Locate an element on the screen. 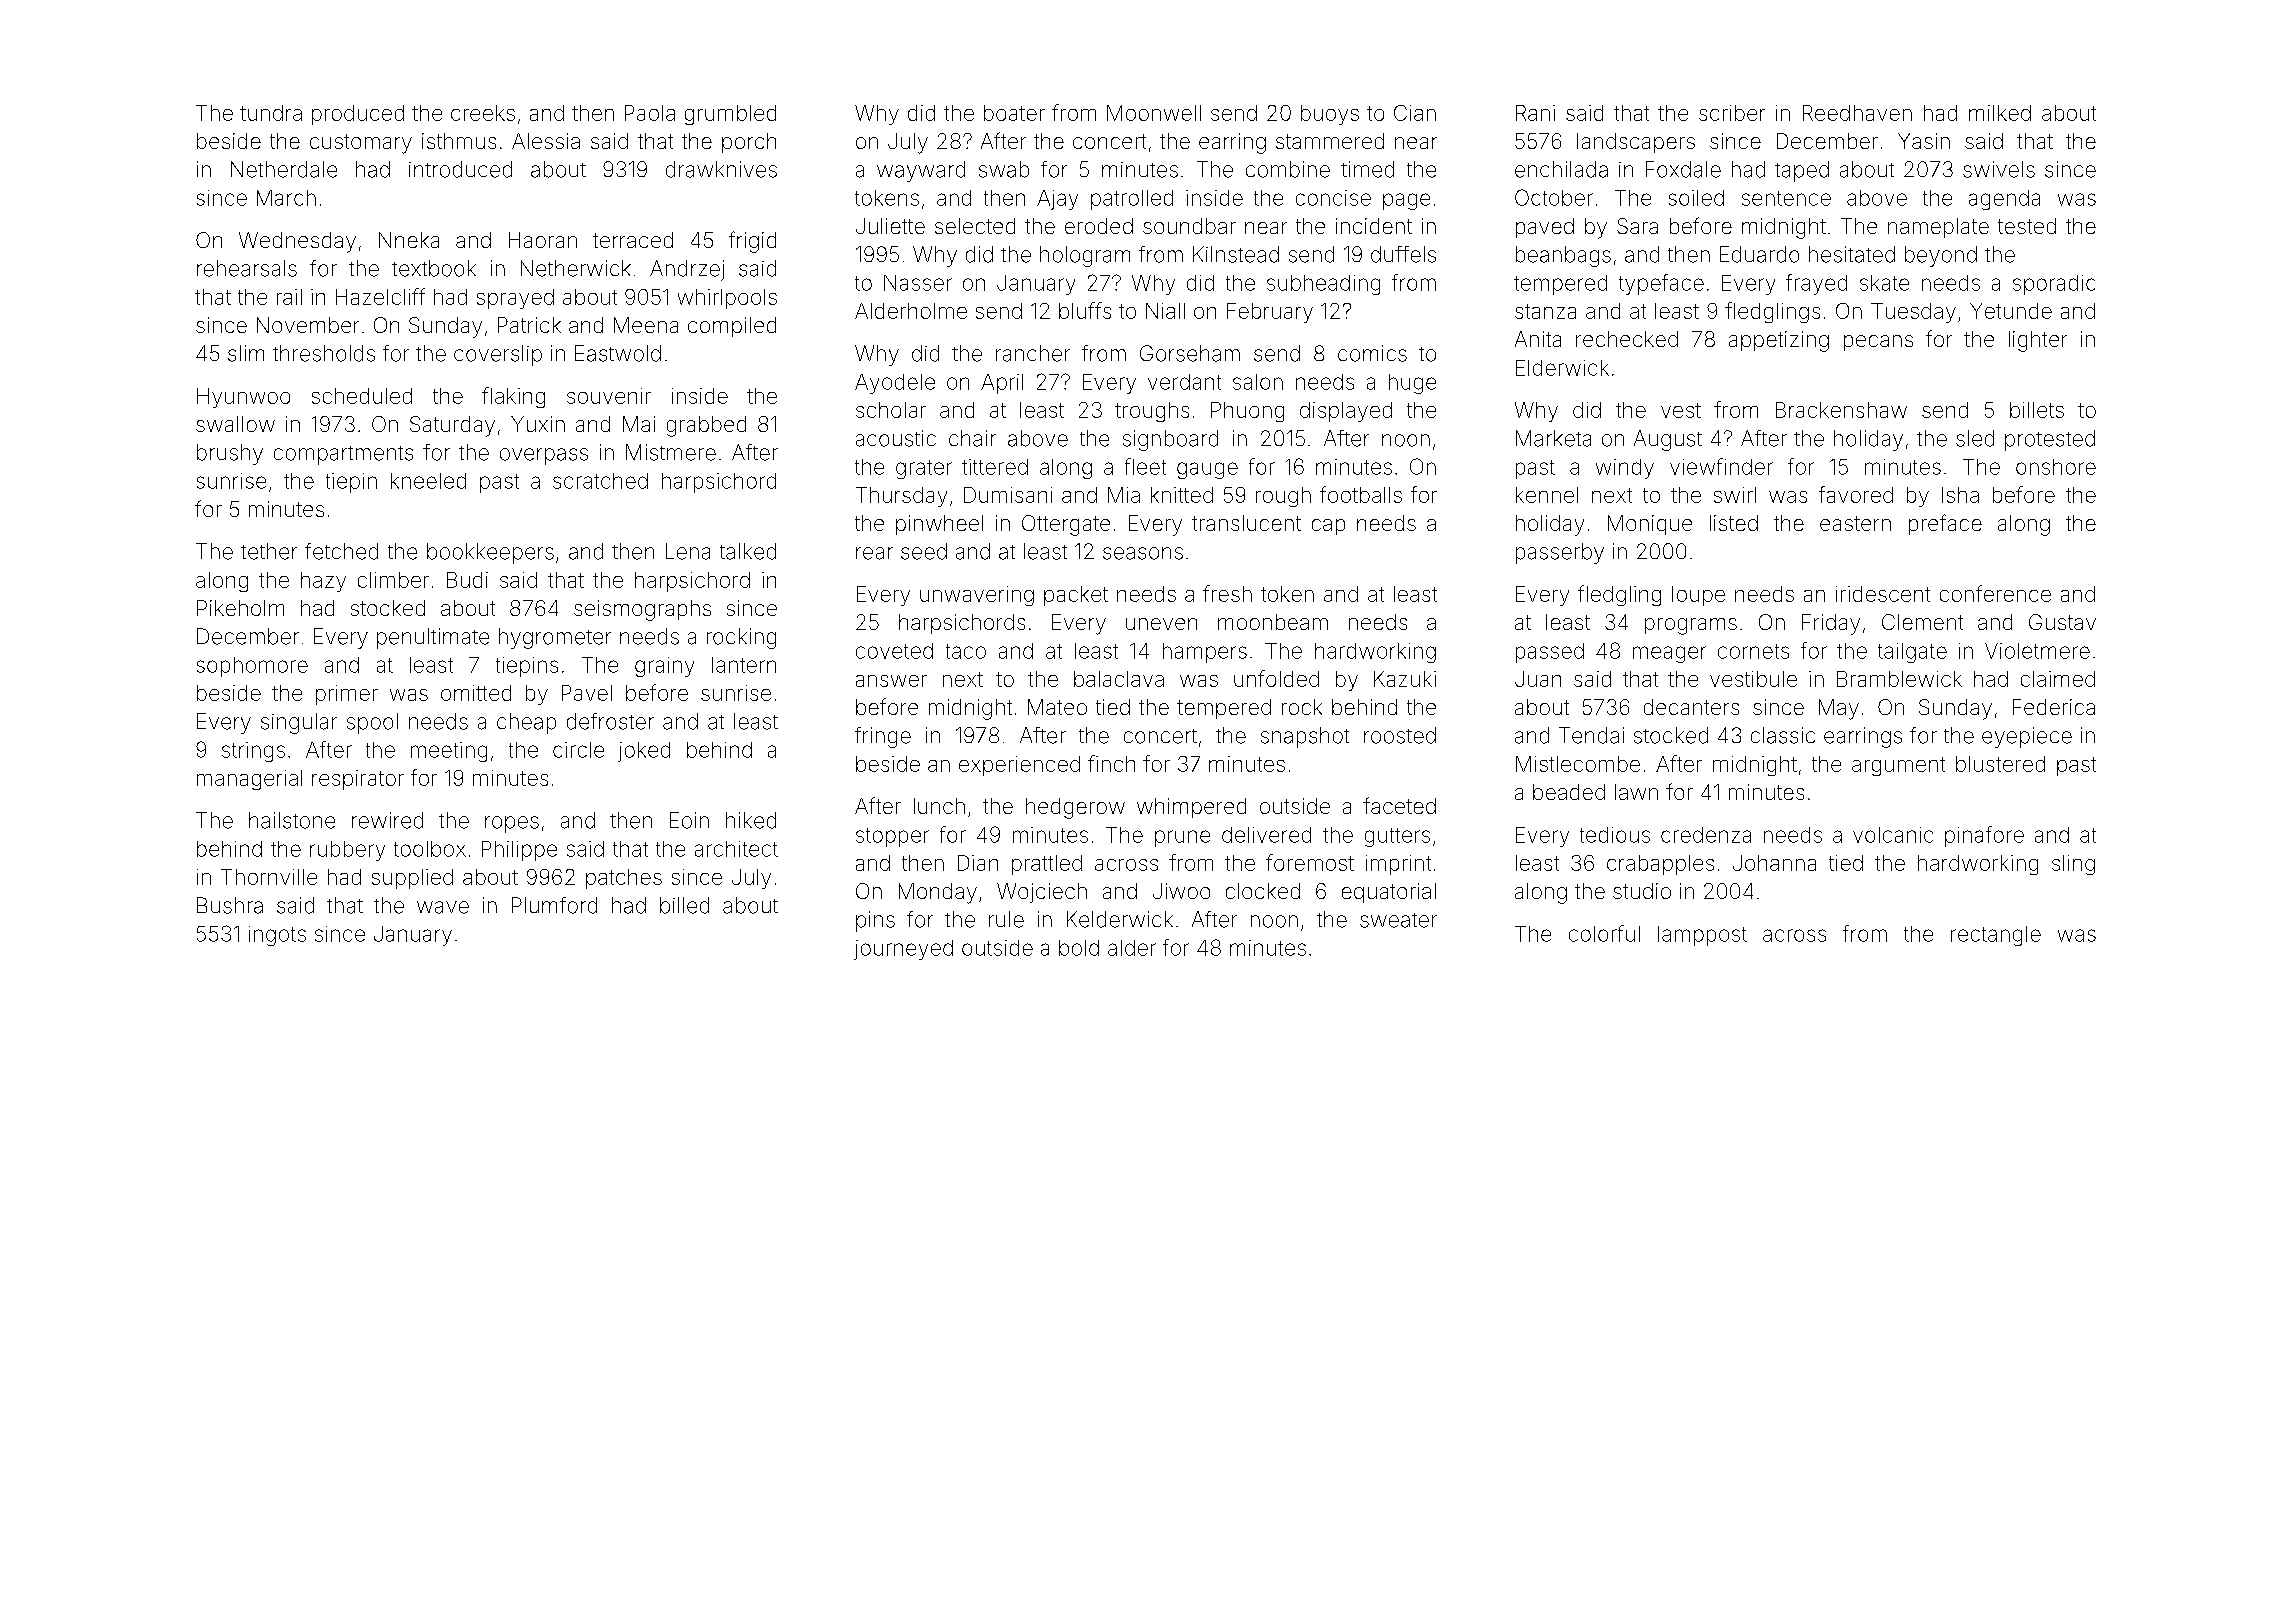 The height and width of the screenshot is (1620, 2292). verdant is located at coordinates (1184, 382).
